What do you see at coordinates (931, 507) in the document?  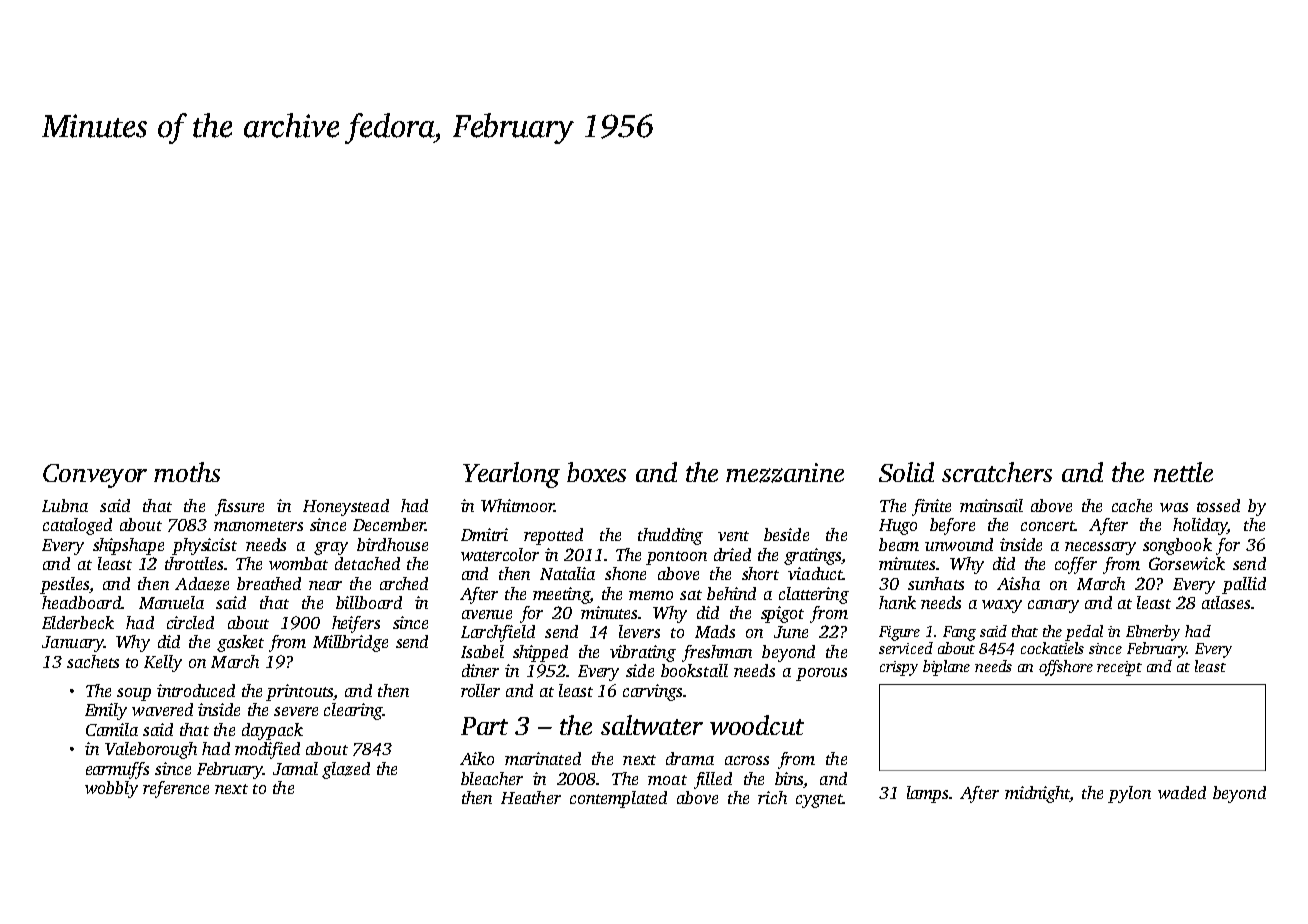 I see `finite` at bounding box center [931, 507].
